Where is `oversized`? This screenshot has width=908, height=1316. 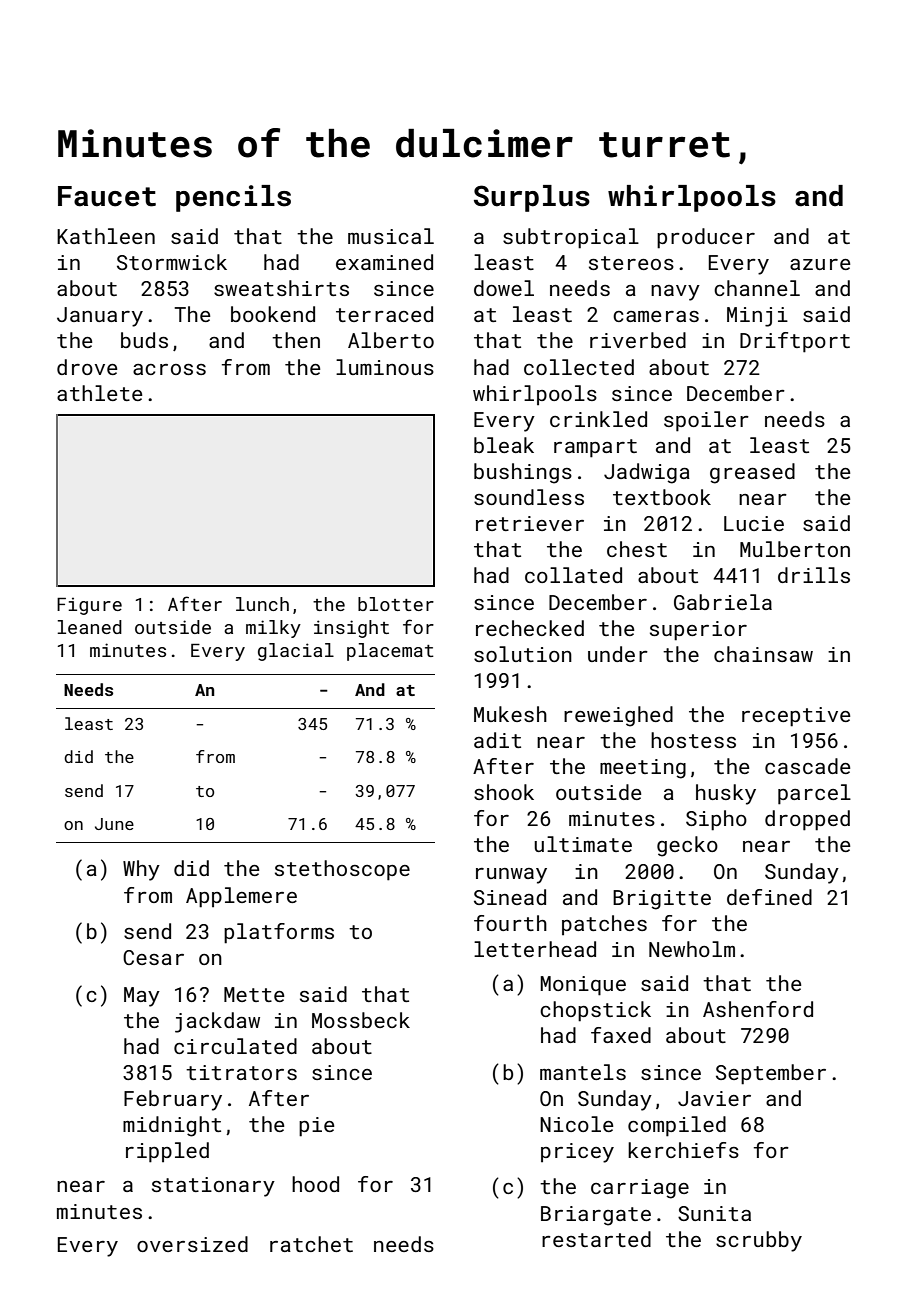 oversized is located at coordinates (192, 1244).
